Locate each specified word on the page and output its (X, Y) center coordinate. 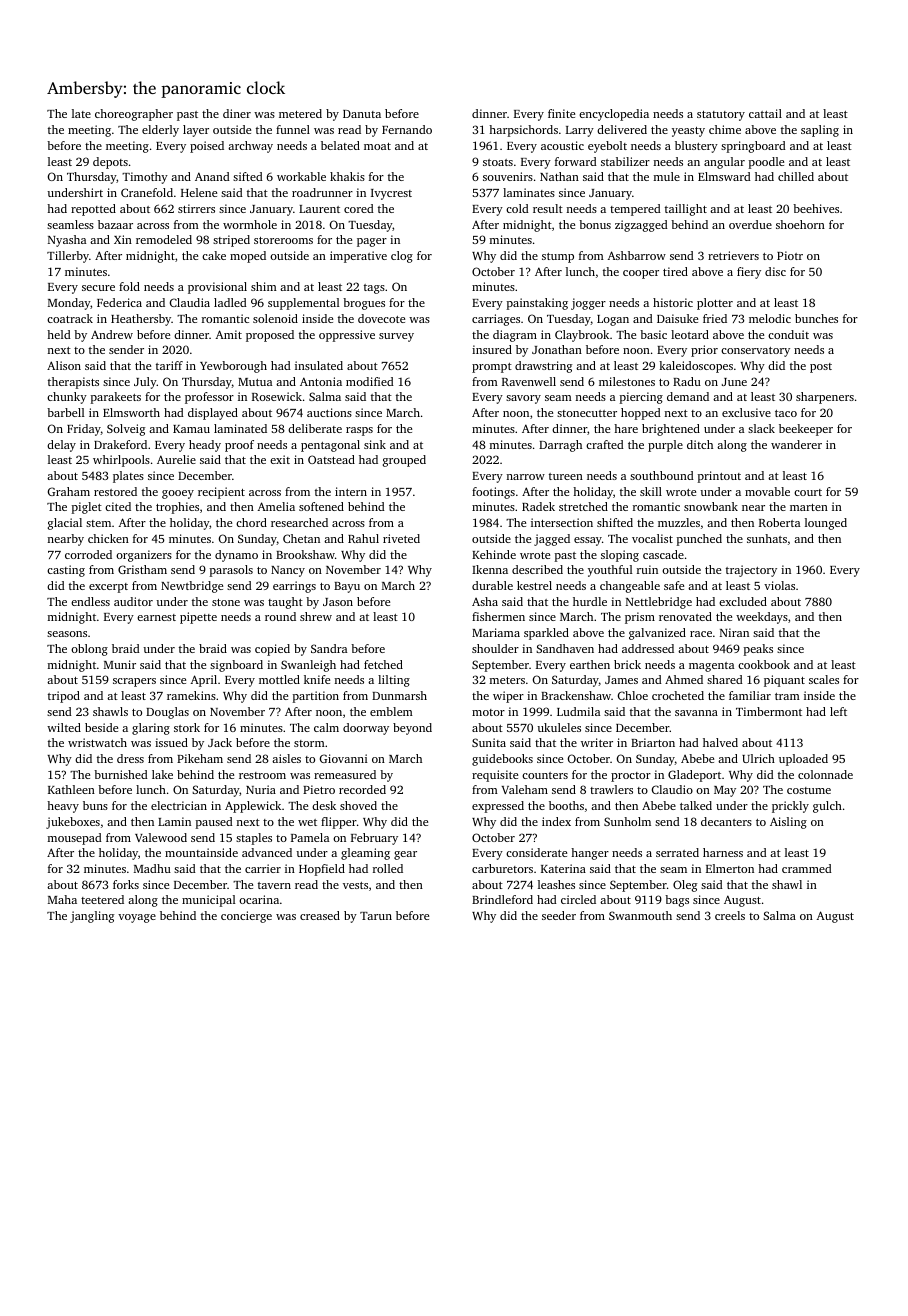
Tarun (376, 916)
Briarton (653, 742)
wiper (508, 697)
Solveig (126, 430)
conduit (788, 334)
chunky (67, 398)
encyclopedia (614, 115)
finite (561, 113)
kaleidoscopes (696, 367)
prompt (492, 368)
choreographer (134, 115)
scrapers (134, 682)
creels (730, 915)
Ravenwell (529, 381)
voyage (137, 918)
